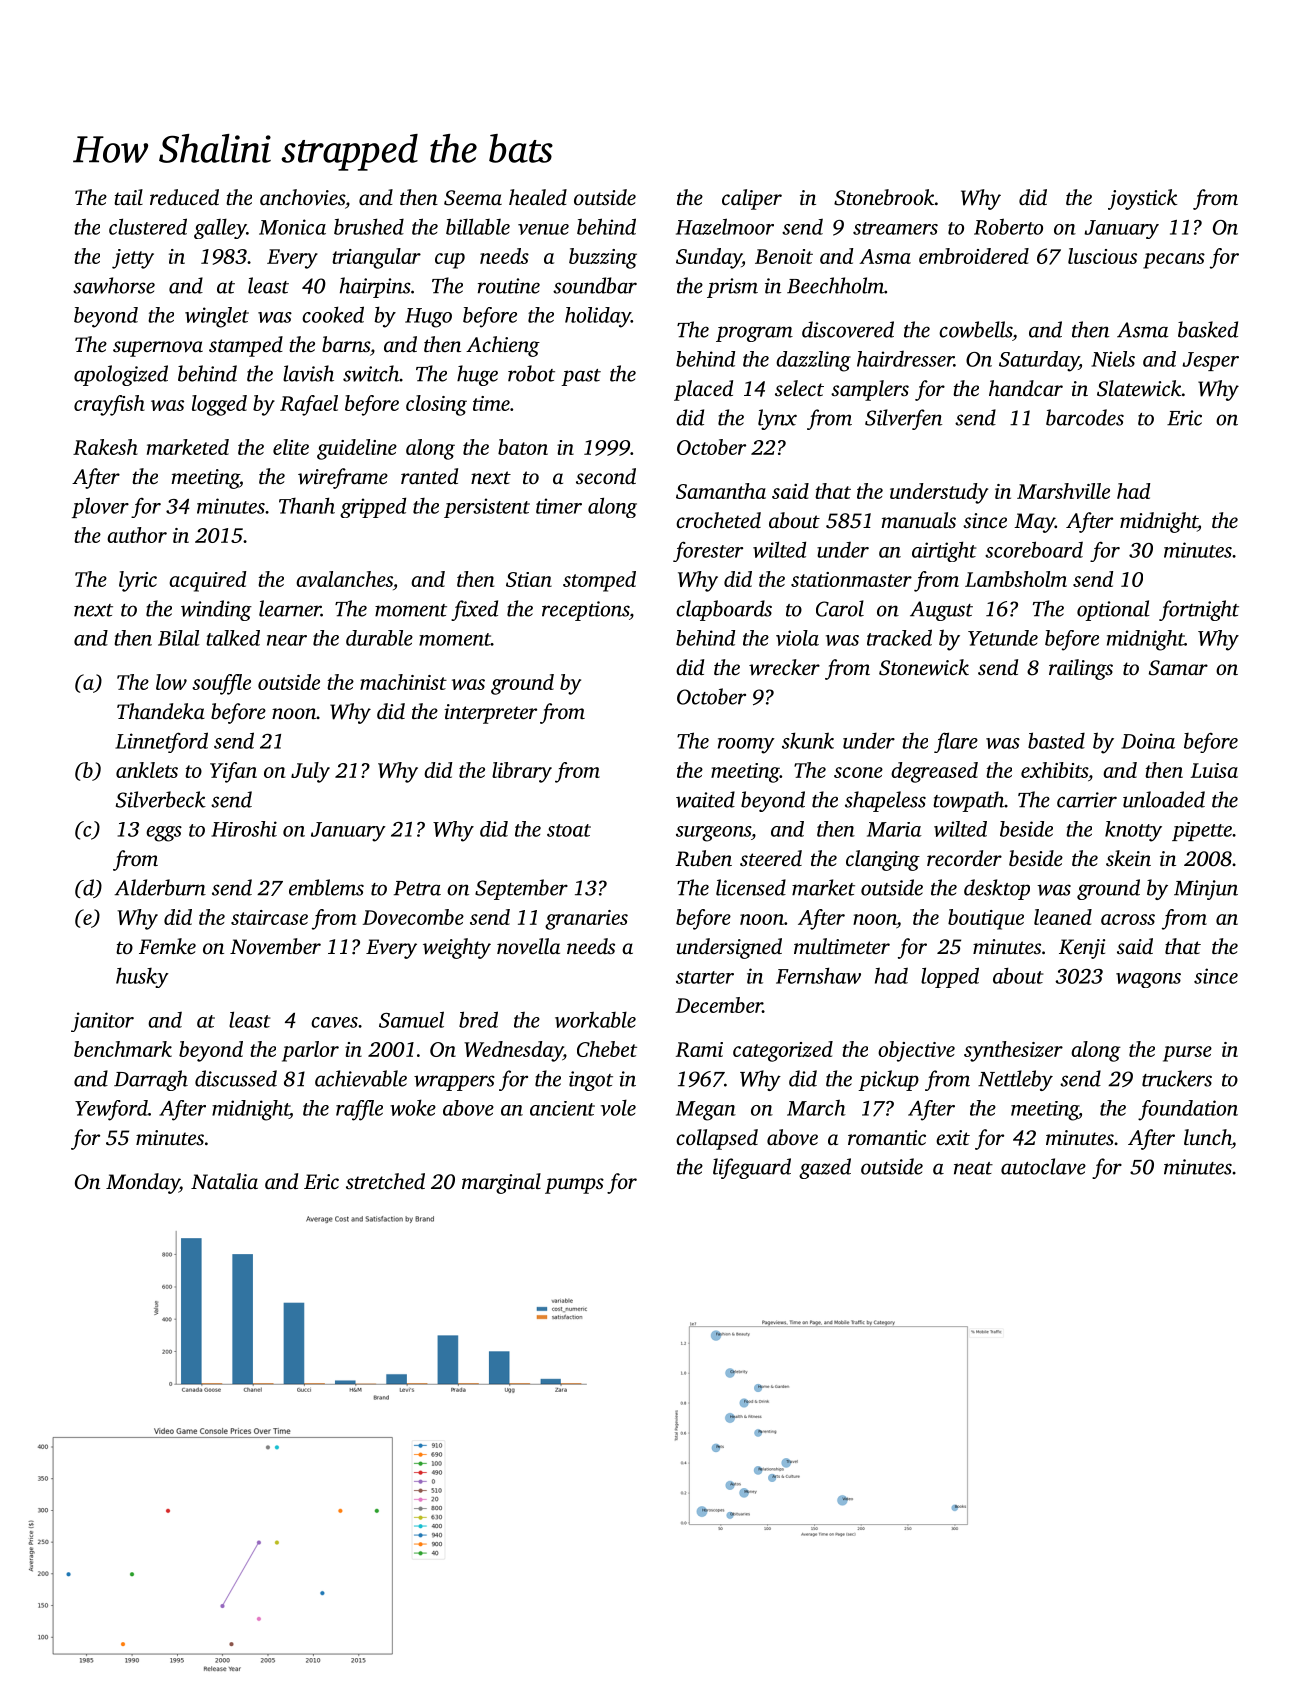 The height and width of the page is (1698, 1312). I want to click on Doina, so click(1148, 741).
